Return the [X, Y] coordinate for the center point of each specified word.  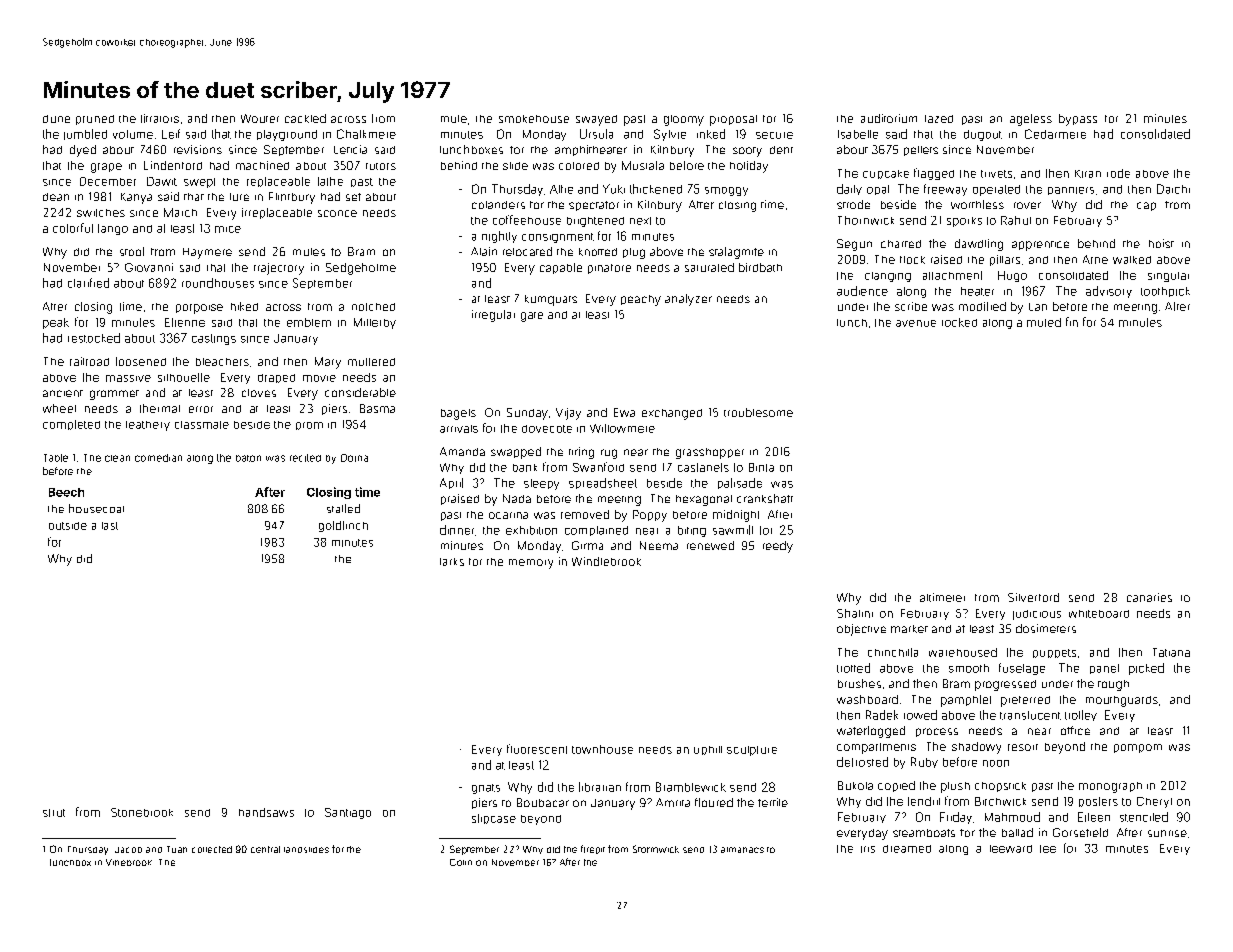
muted [1044, 322]
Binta [761, 467]
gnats [486, 789]
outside [68, 526]
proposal [733, 120]
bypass [1078, 120]
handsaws [266, 812]
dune [56, 119]
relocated [527, 251]
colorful [73, 228]
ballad [1017, 832]
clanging [888, 277]
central [265, 849]
